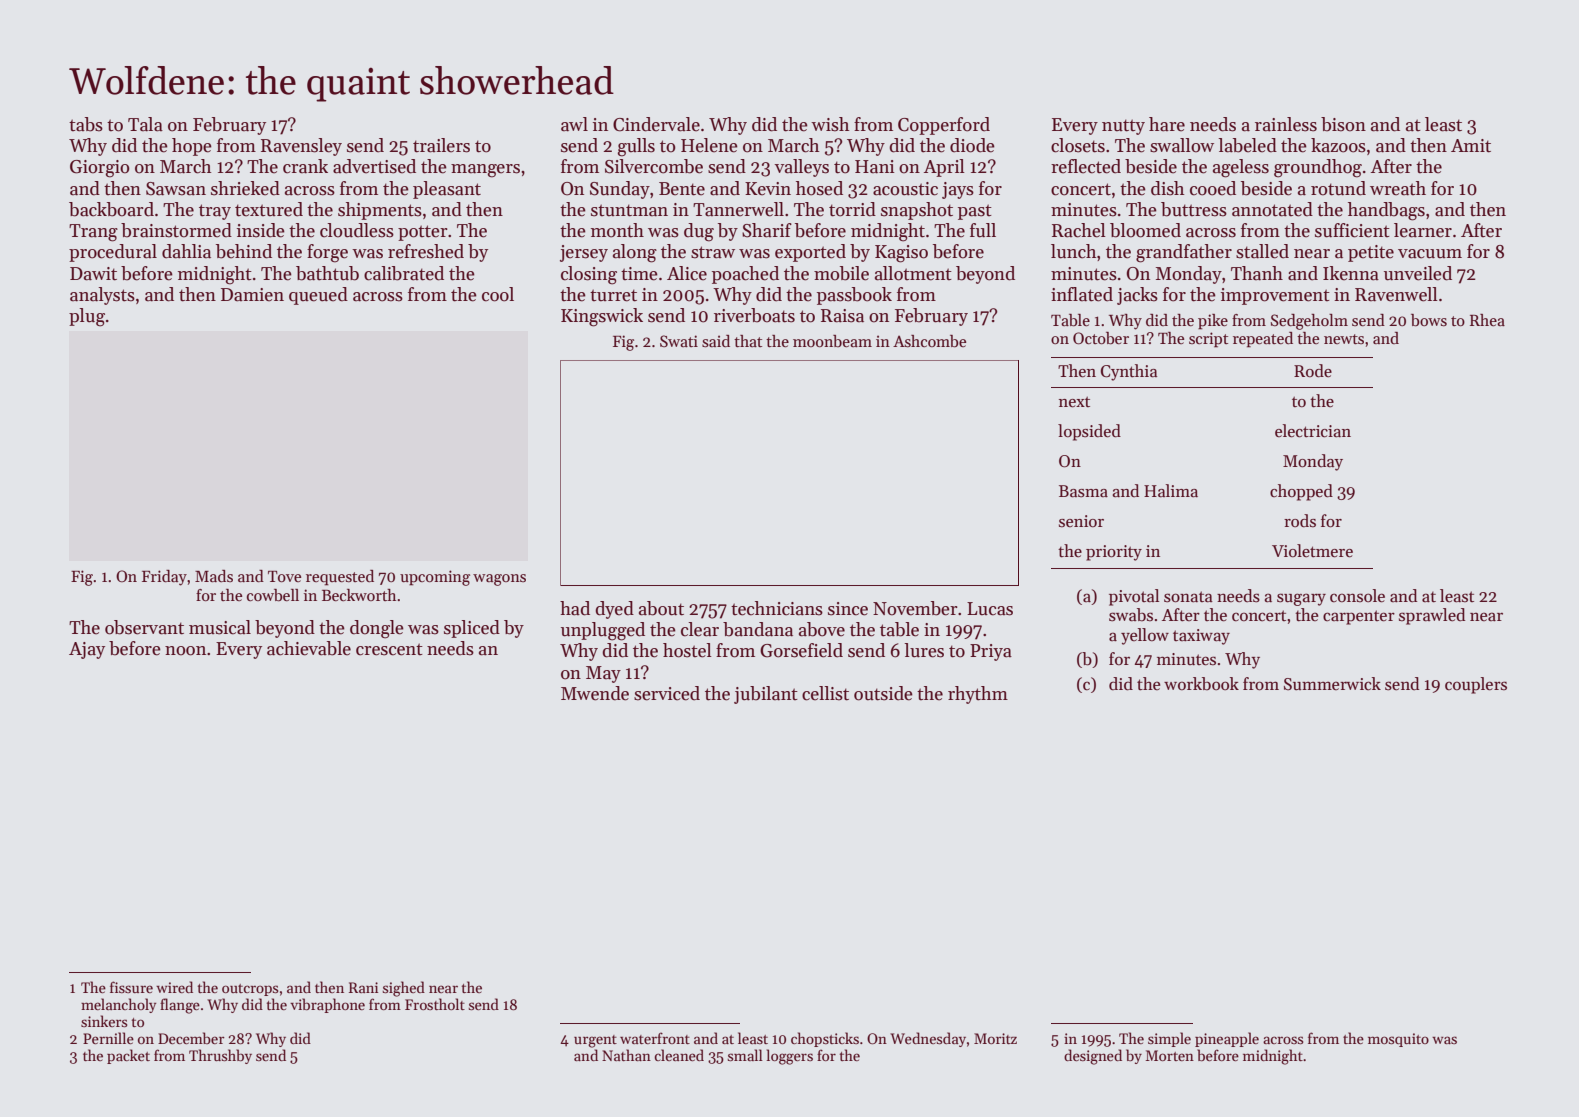  What do you see at coordinates (499, 580) in the document?
I see `wagons` at bounding box center [499, 580].
